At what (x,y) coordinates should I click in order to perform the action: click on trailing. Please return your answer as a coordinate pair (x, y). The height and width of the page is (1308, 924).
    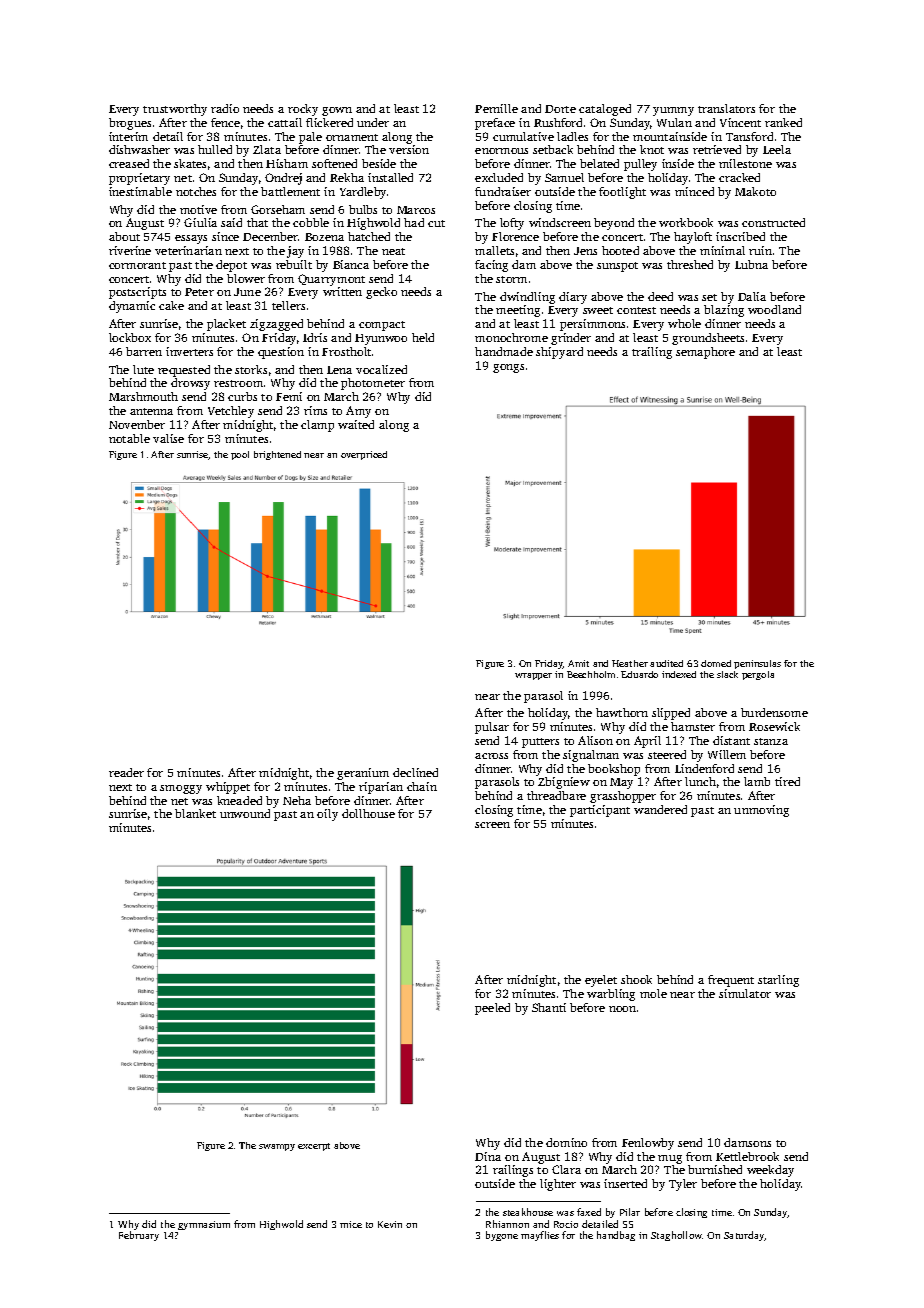
    Looking at the image, I should click on (652, 353).
